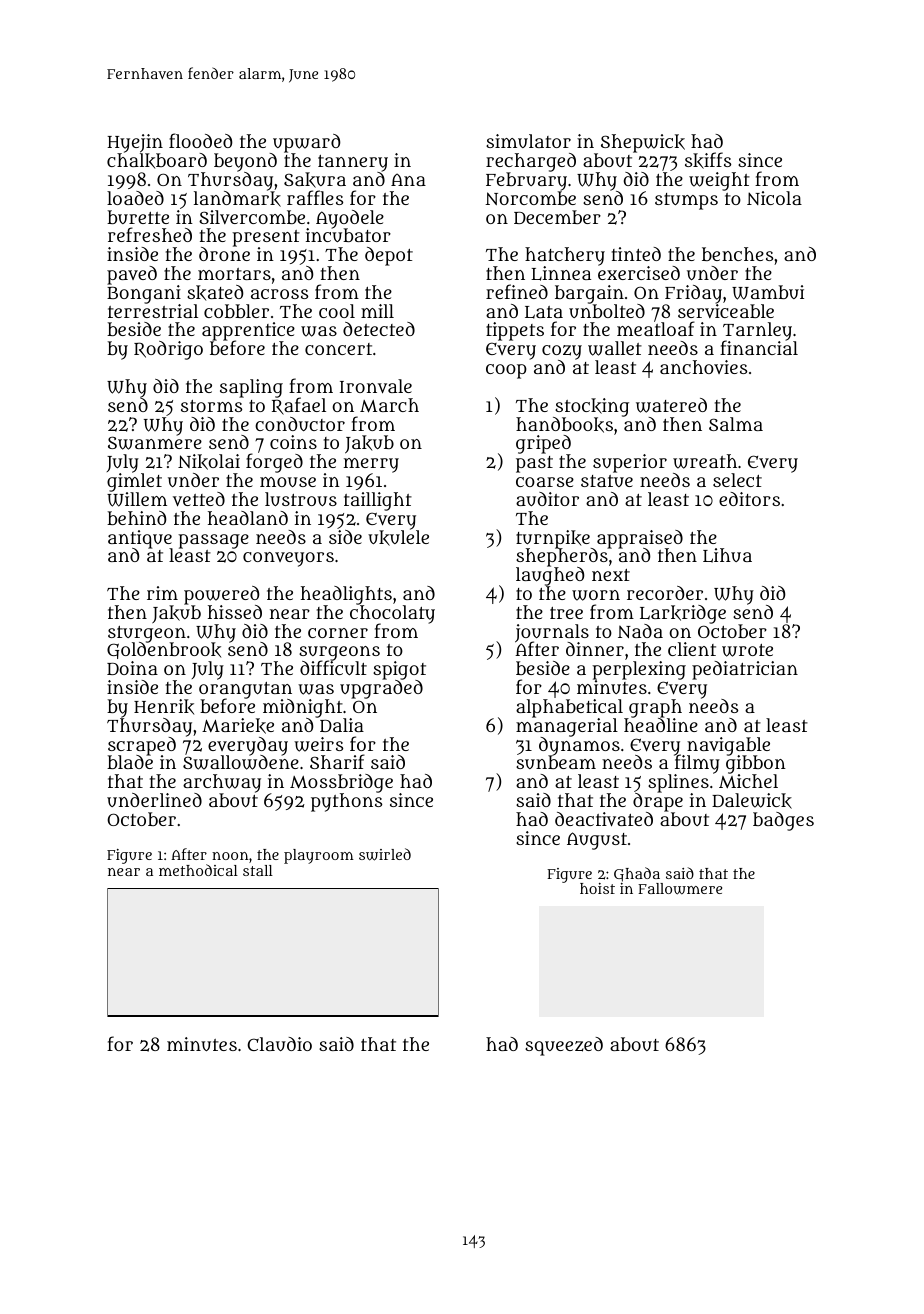 The width and height of the screenshot is (924, 1314). Describe the element at coordinates (392, 614) in the screenshot. I see `chocolaty` at that location.
